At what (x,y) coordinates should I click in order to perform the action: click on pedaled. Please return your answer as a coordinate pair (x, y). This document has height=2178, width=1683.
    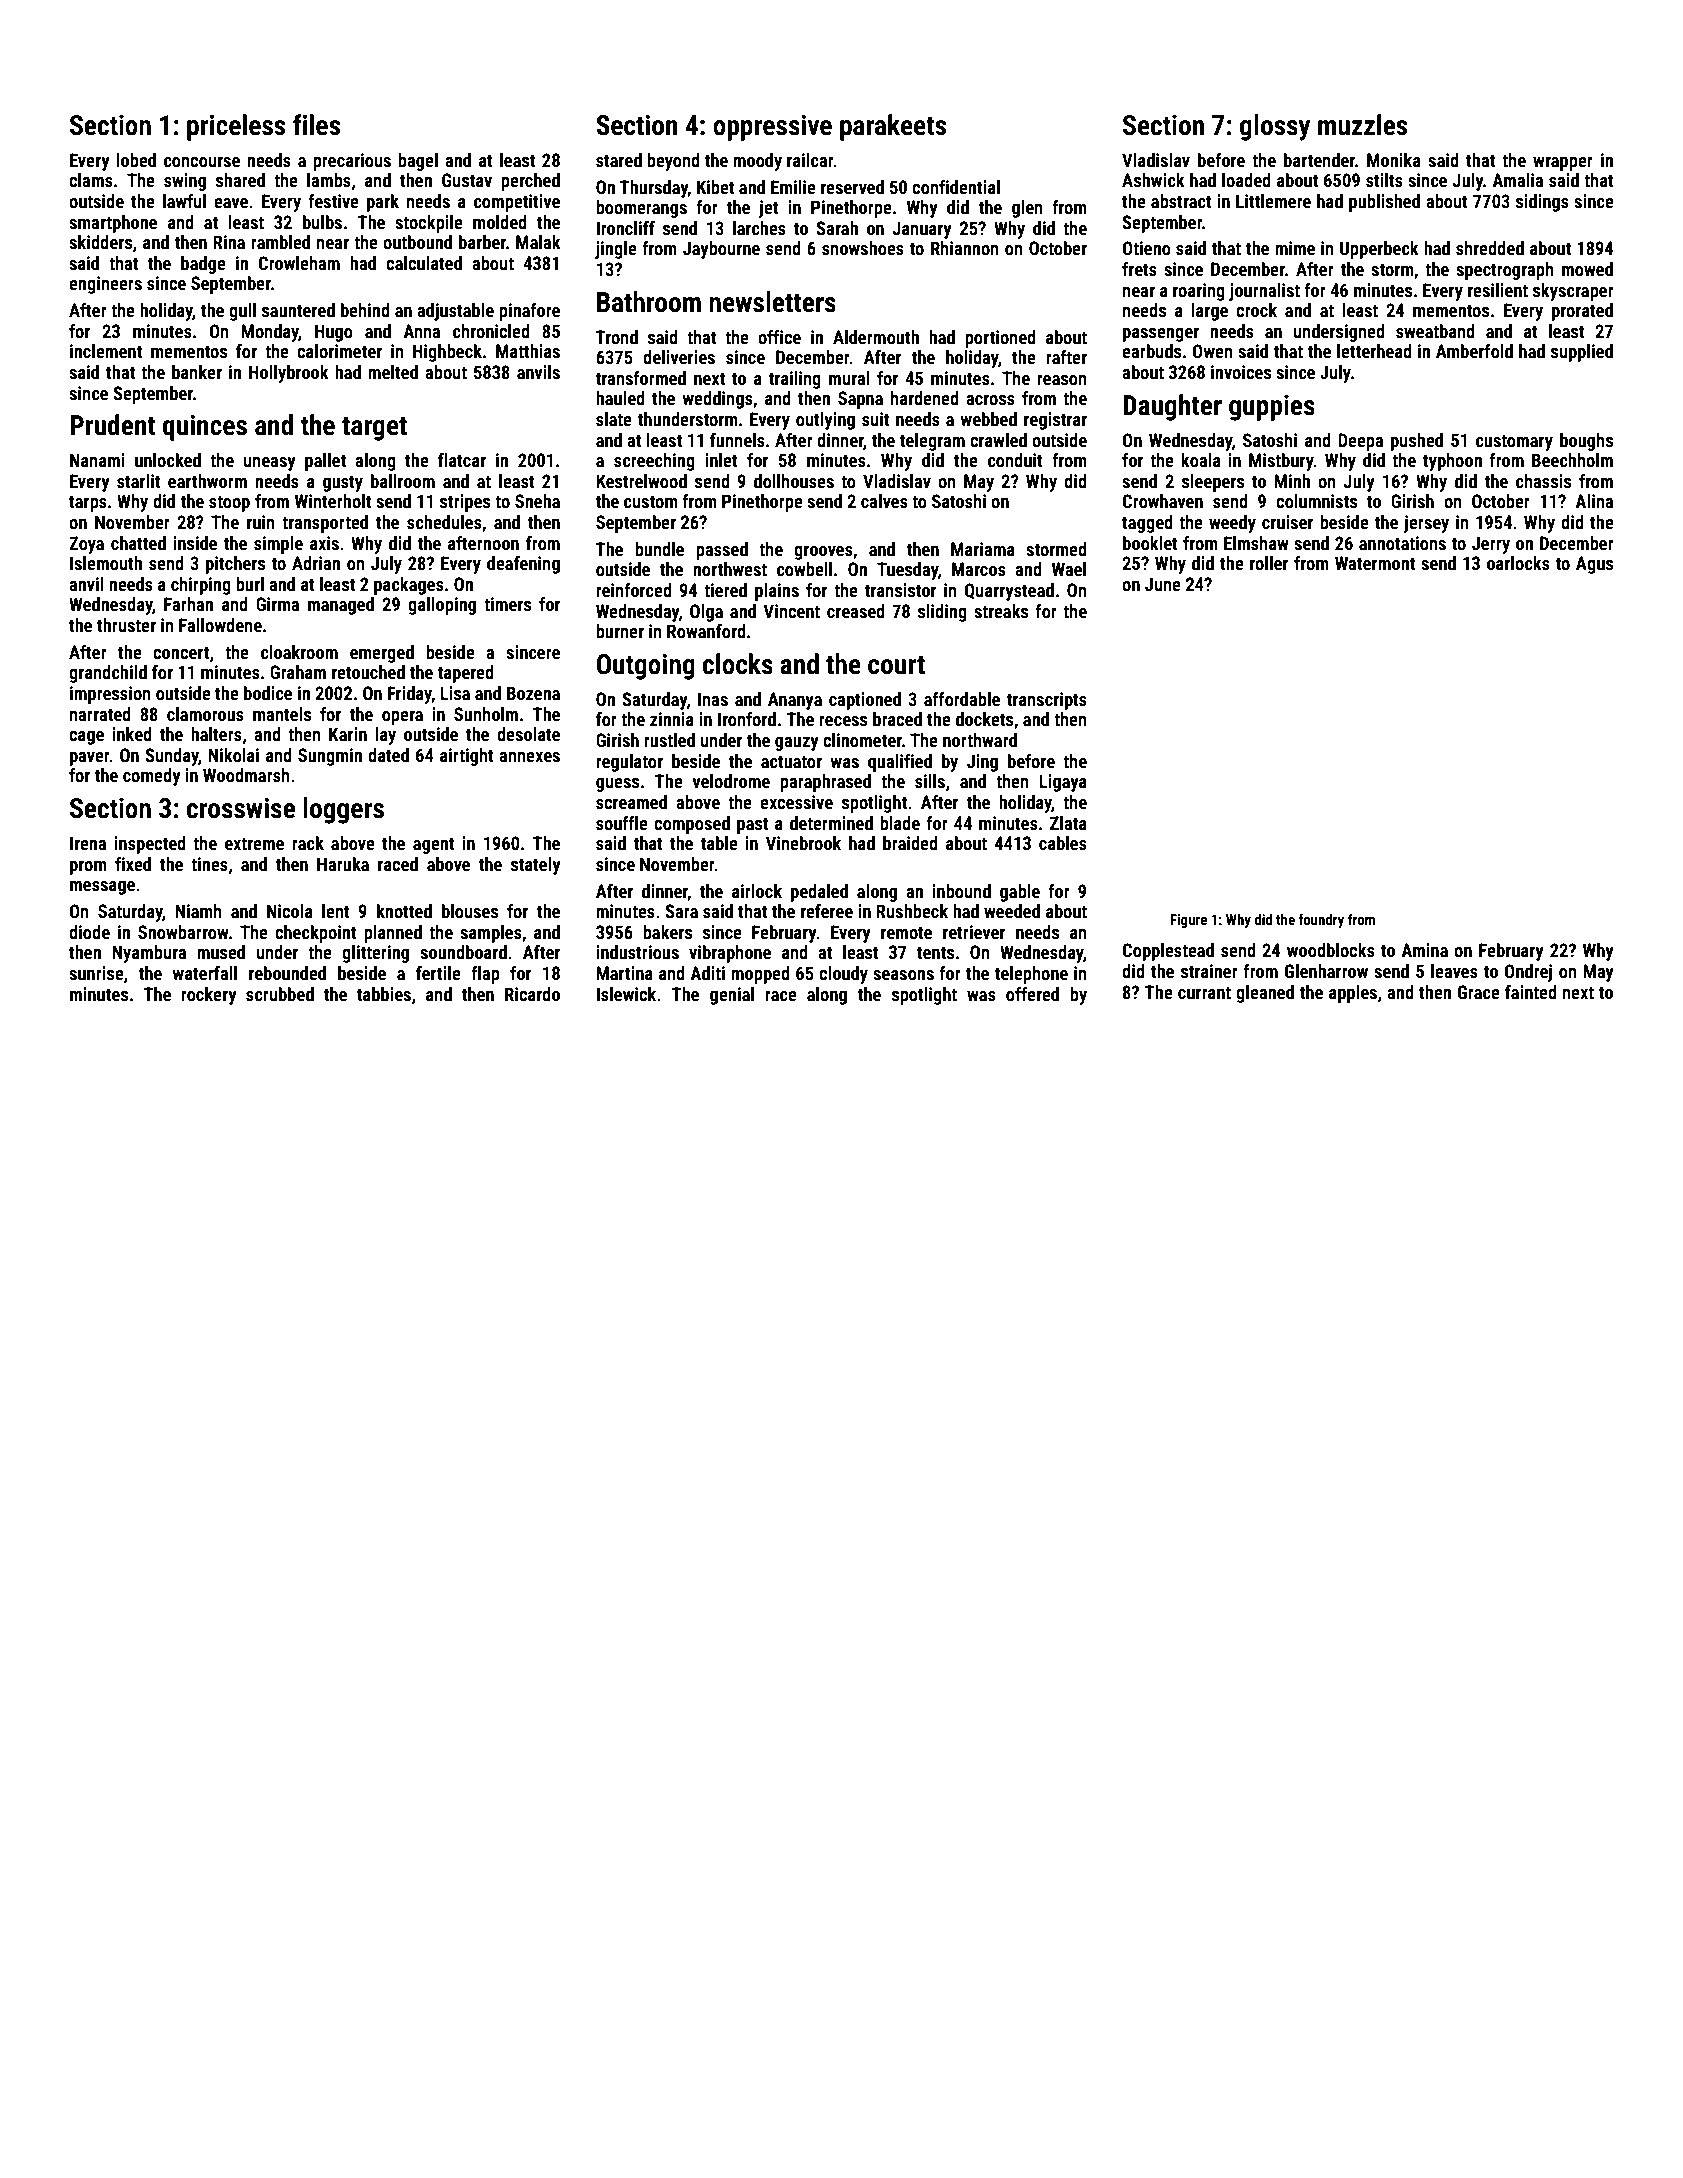
    Looking at the image, I should click on (819, 893).
